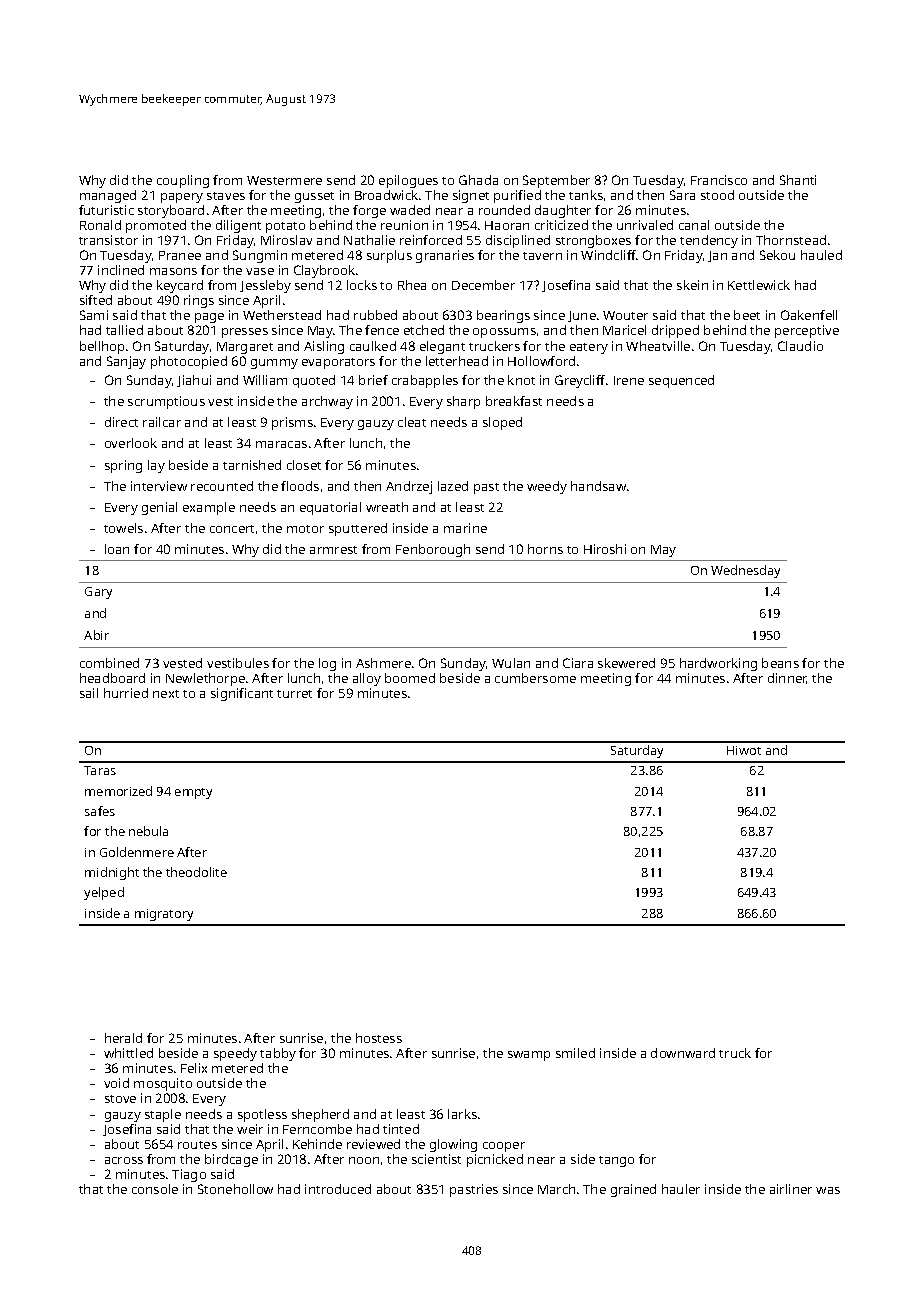 The image size is (924, 1311). What do you see at coordinates (578, 663) in the page?
I see `Ciara` at bounding box center [578, 663].
